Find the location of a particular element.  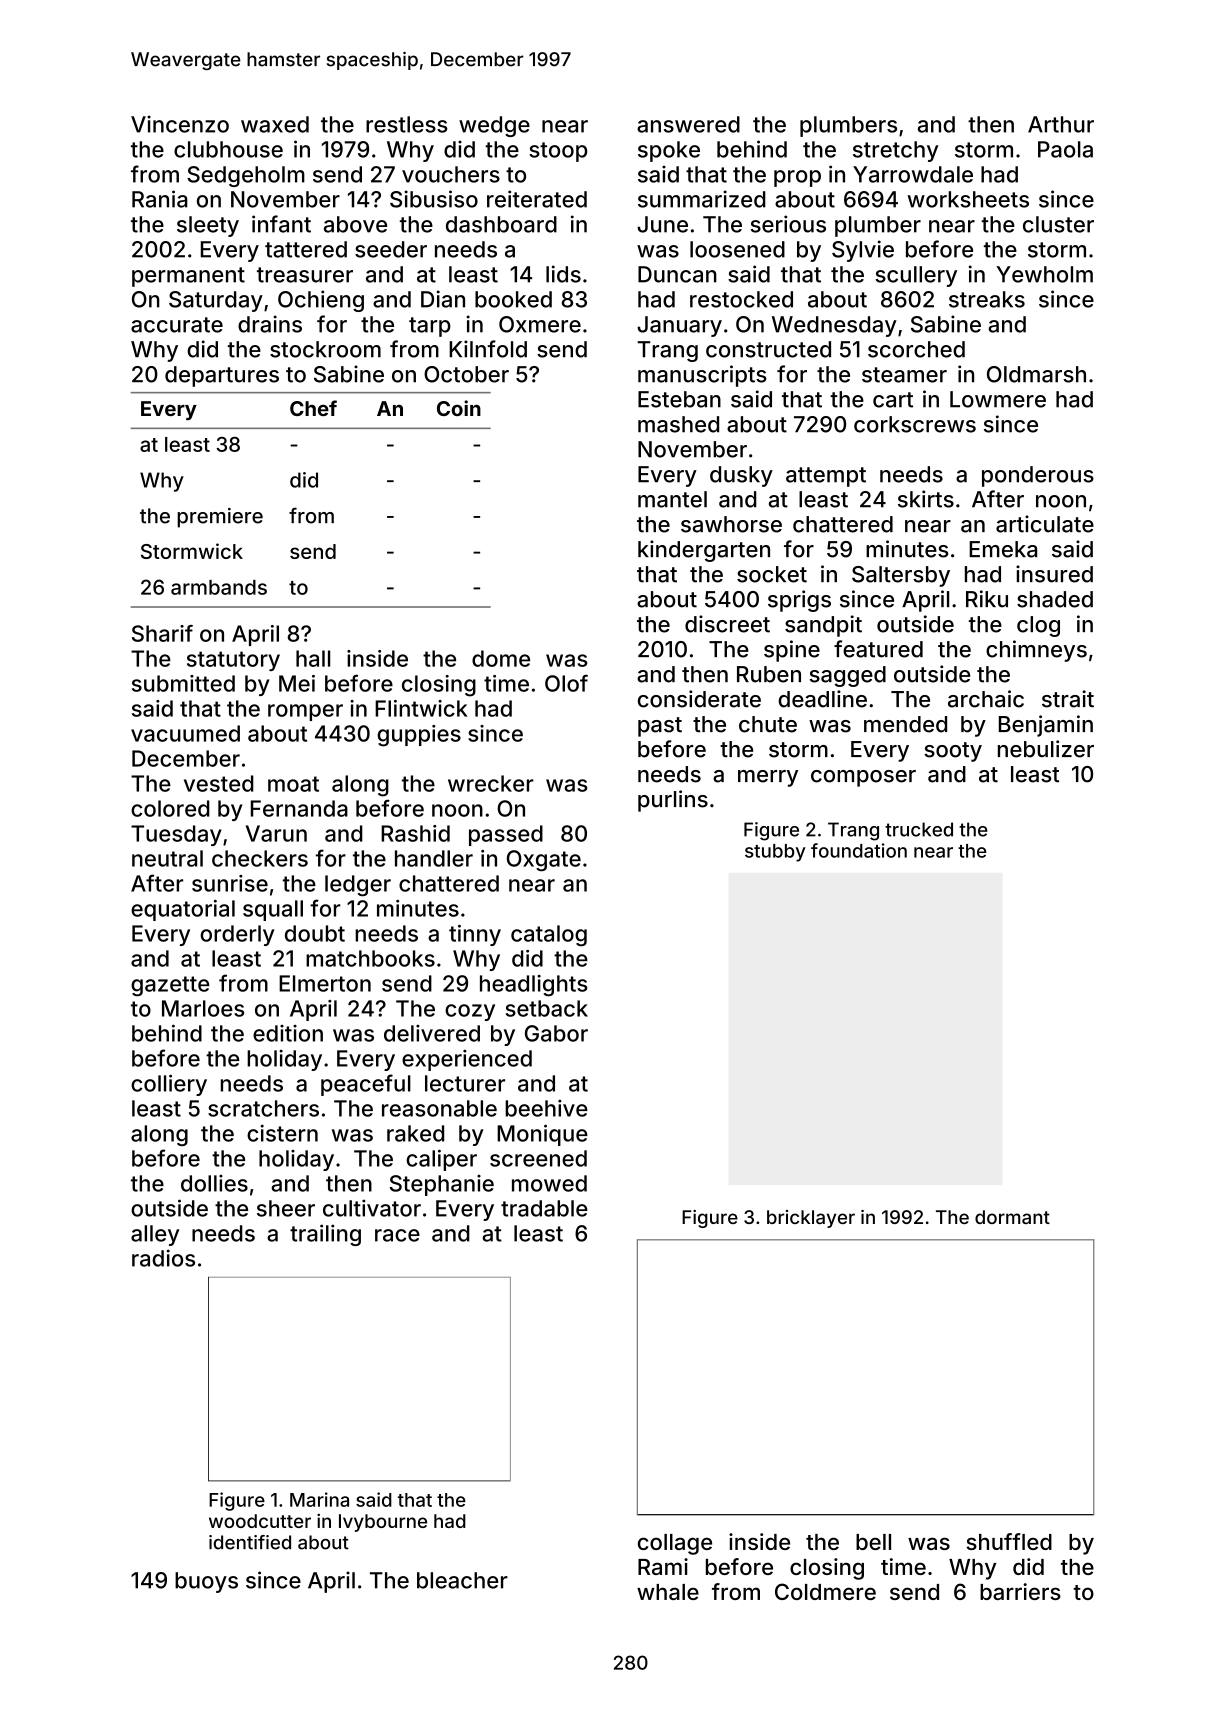

dormant is located at coordinates (1012, 1217).
